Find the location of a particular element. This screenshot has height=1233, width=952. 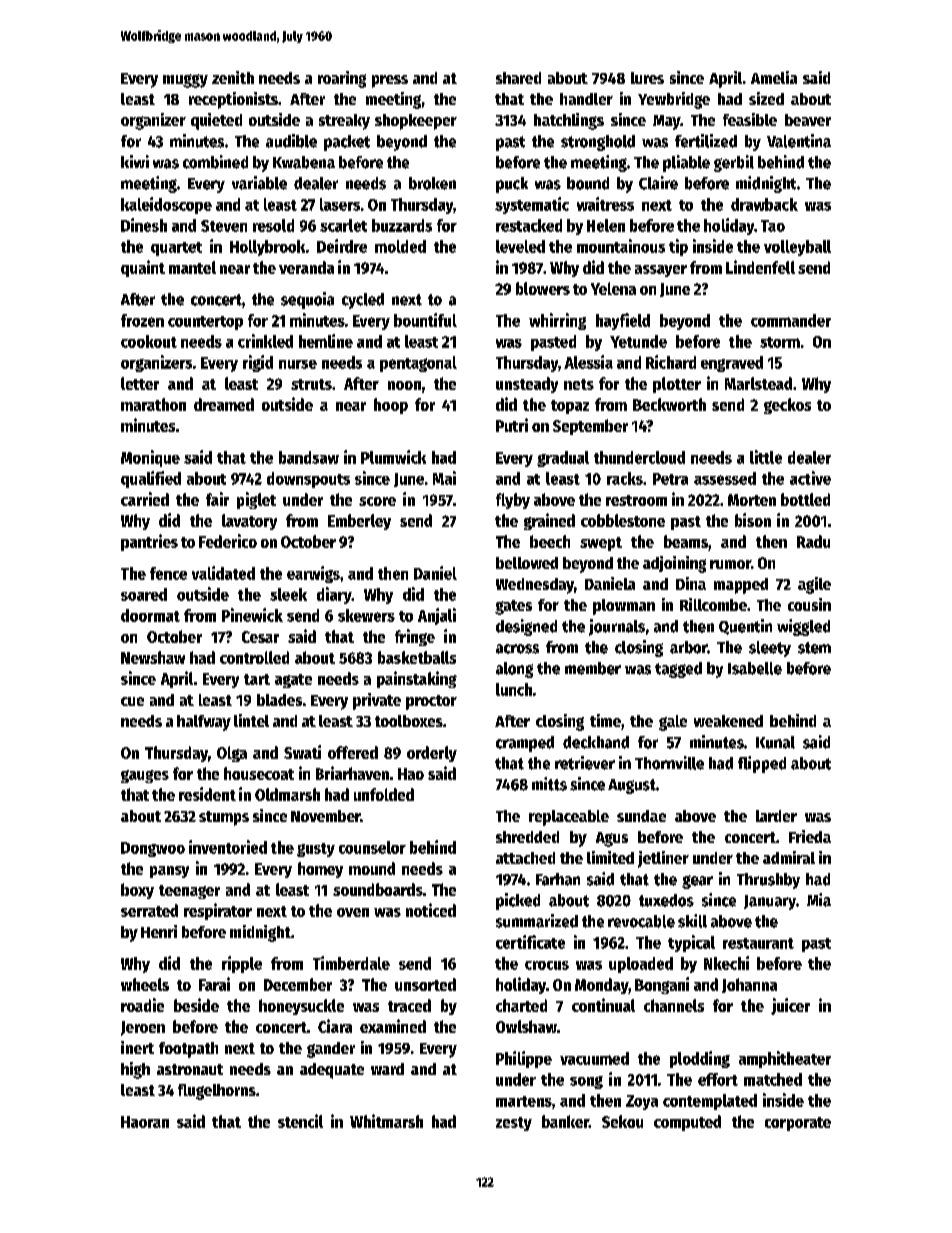

Frieda is located at coordinates (810, 836).
